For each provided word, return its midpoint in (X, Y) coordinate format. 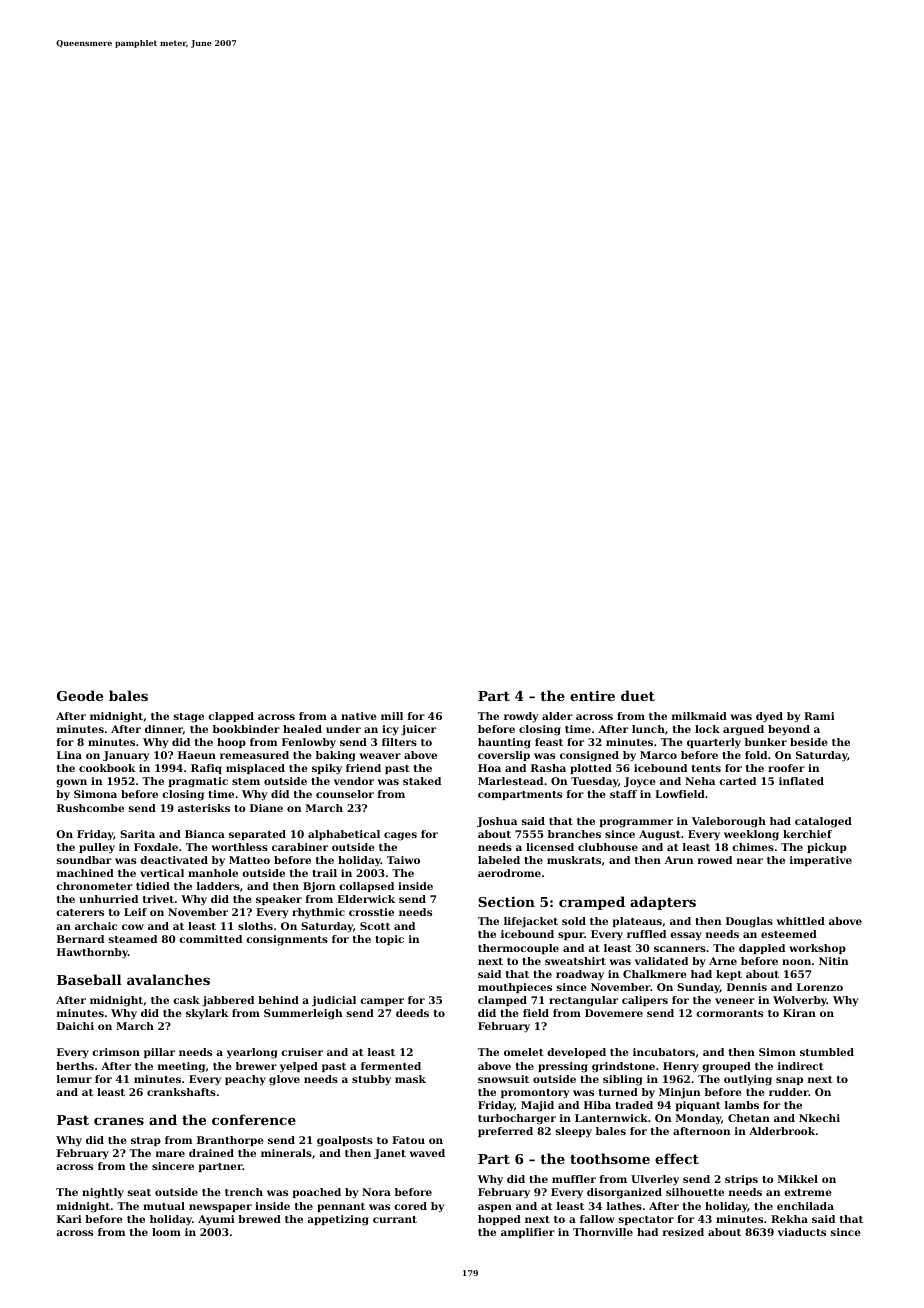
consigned (589, 756)
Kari (69, 1219)
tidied (153, 886)
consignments (287, 940)
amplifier (528, 1233)
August (660, 835)
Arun (679, 860)
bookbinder (246, 729)
